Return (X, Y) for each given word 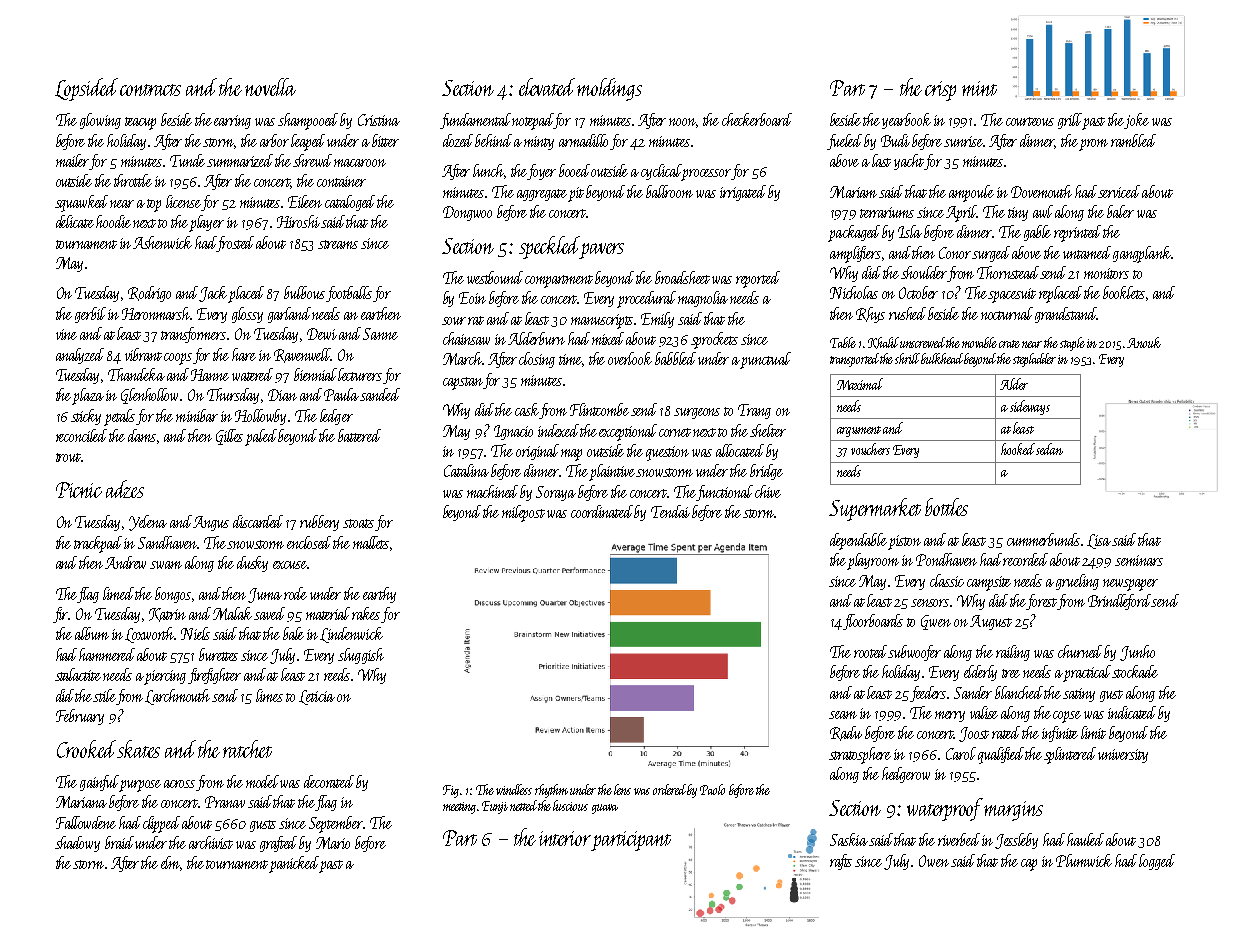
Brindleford (1120, 602)
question (667, 453)
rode (295, 593)
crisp (940, 91)
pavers (602, 251)
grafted (278, 844)
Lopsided (86, 89)
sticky (86, 417)
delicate (75, 221)
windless (514, 789)
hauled (1085, 839)
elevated (547, 87)
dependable (858, 541)
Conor (956, 253)
